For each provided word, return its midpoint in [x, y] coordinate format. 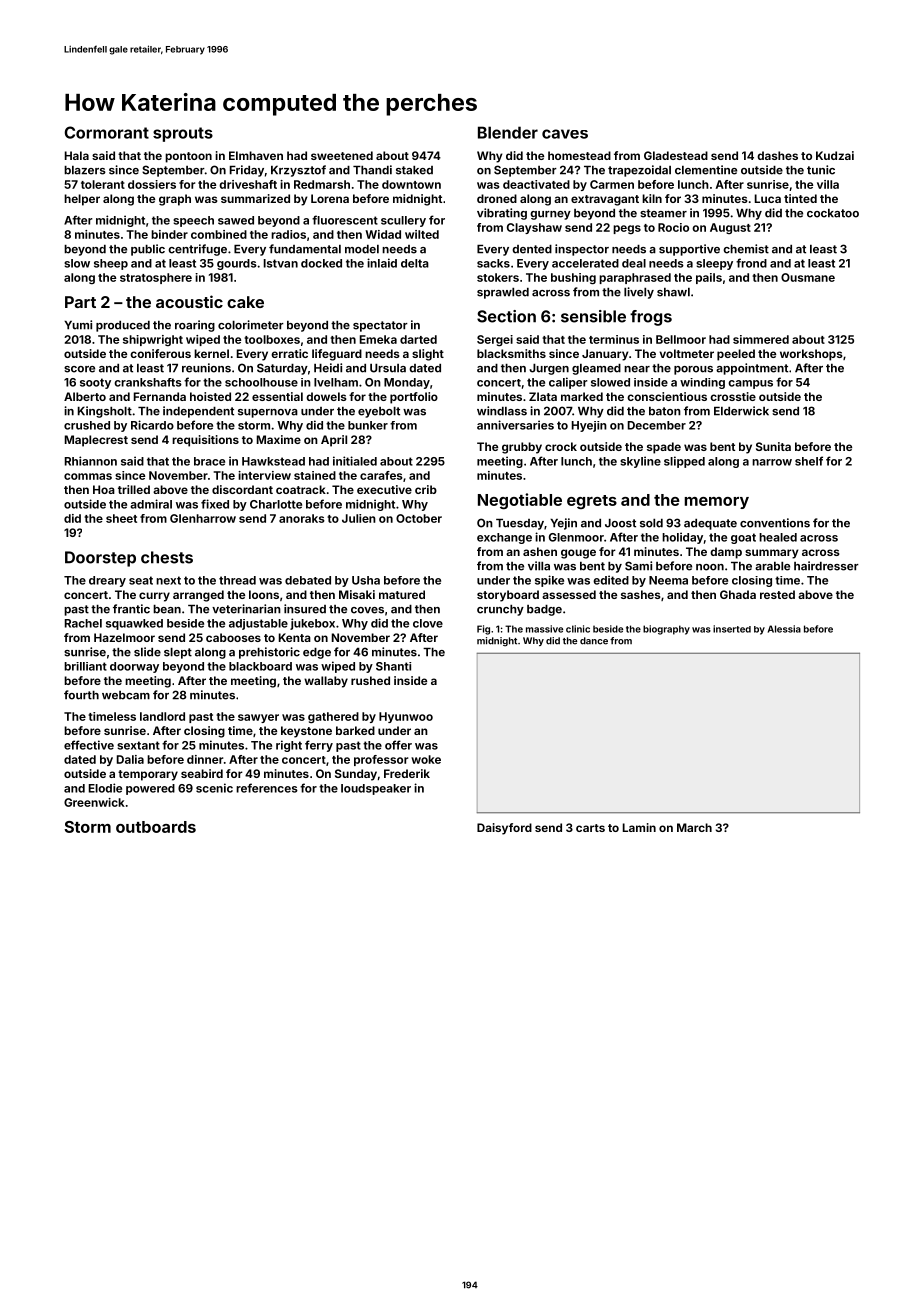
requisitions [205, 441]
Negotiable [520, 501]
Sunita [773, 446]
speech [193, 221]
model [362, 249]
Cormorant [107, 132]
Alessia [784, 629]
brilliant [85, 666]
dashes [777, 155]
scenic [214, 788]
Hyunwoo [406, 717]
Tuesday [520, 524]
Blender [508, 132]
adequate [710, 524]
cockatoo [833, 213]
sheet [121, 518]
